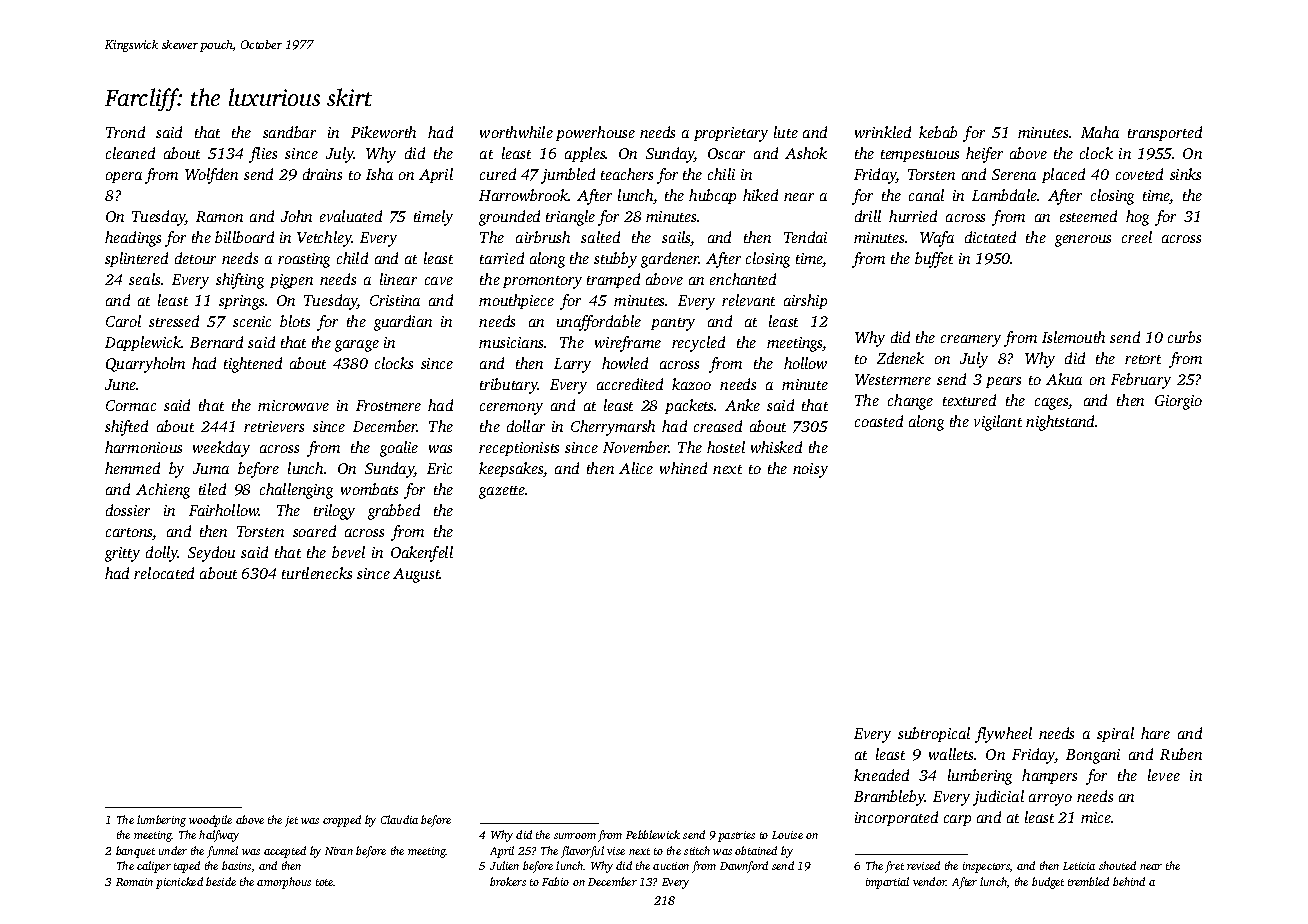 This document has height=924, width=1308. Describe the element at coordinates (284, 883) in the document. I see `amorphous` at that location.
